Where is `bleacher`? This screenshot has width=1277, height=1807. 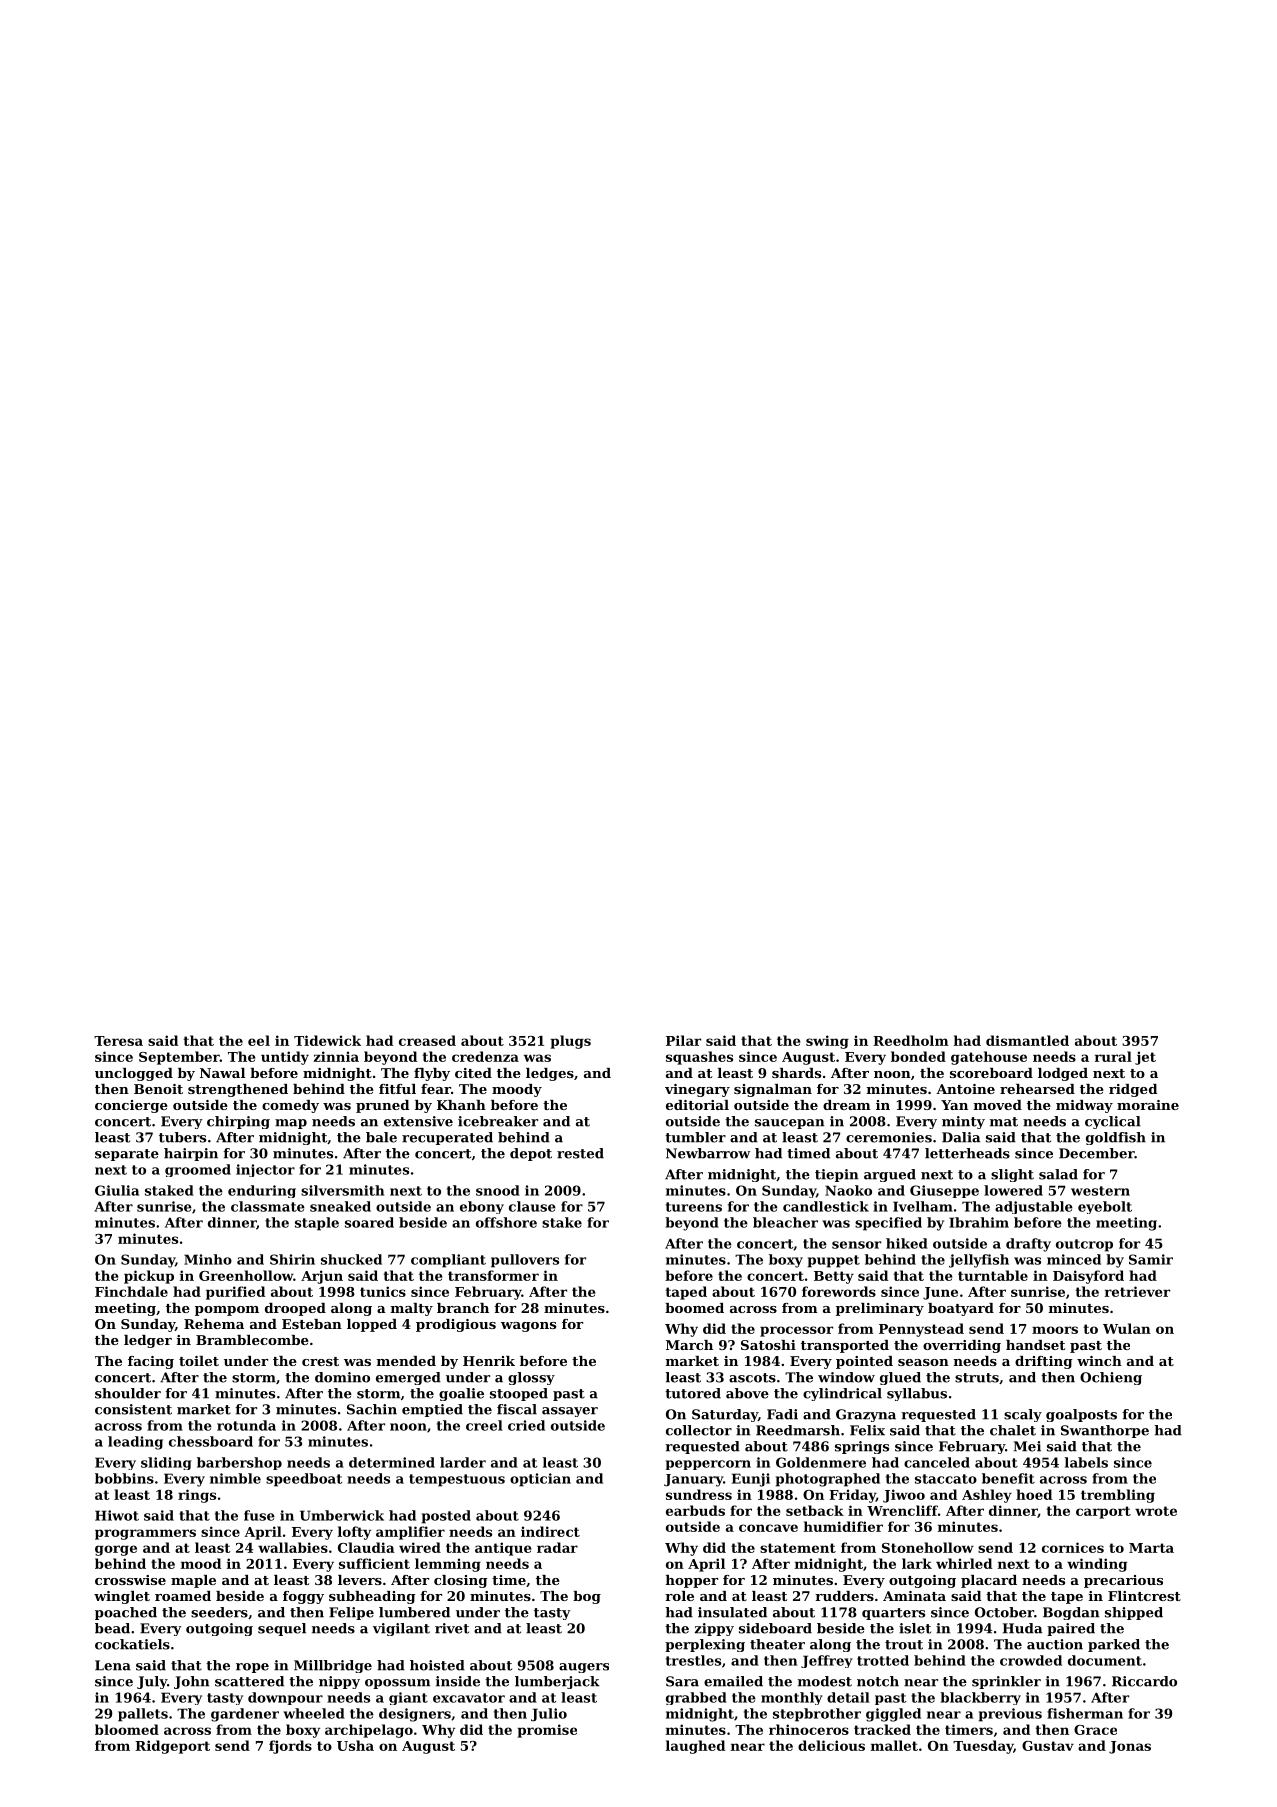 bleacher is located at coordinates (785, 1222).
